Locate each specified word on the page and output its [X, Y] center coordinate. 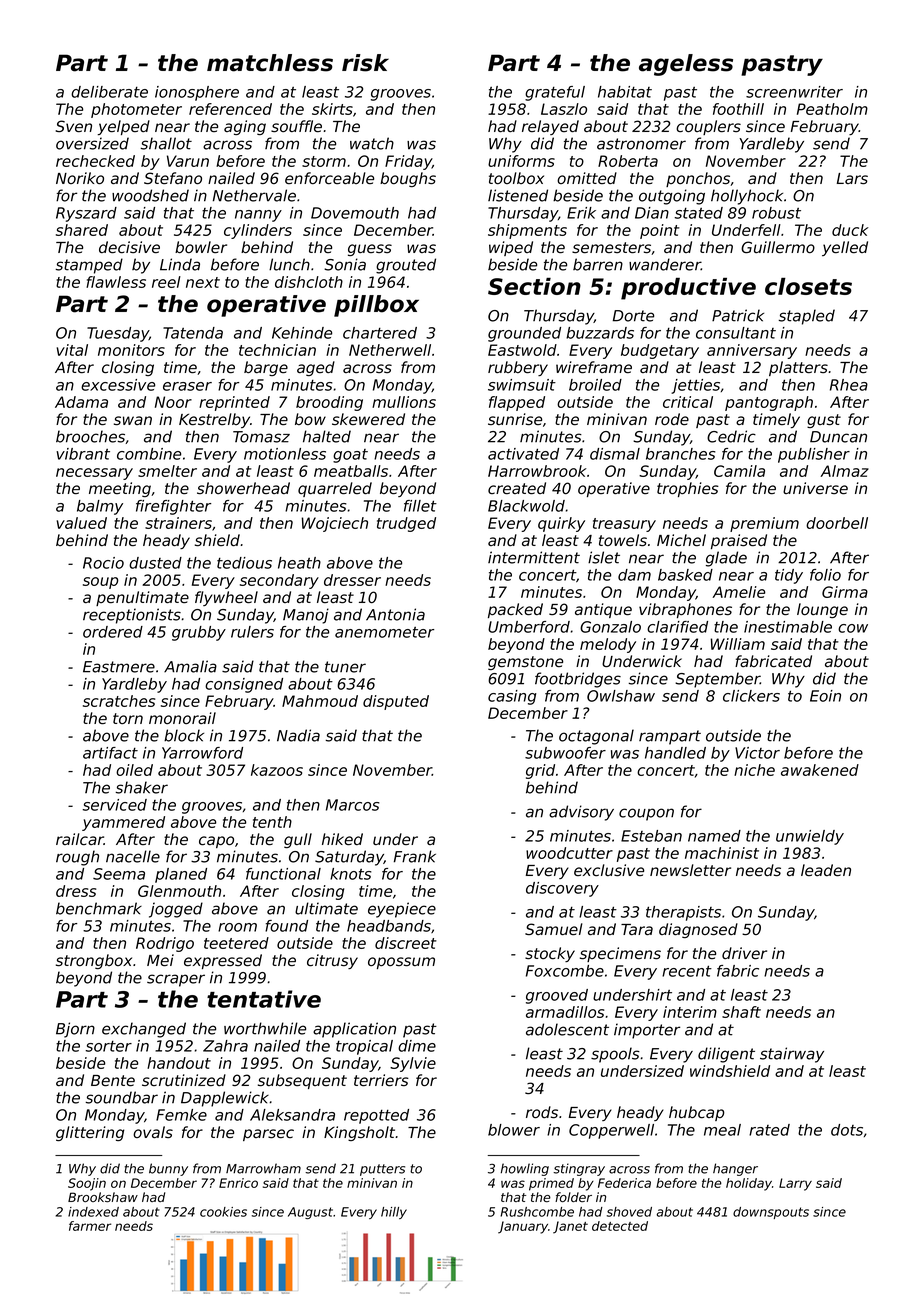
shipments [527, 231]
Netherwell [390, 350]
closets [808, 286]
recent [687, 971]
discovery [562, 889]
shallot [166, 143]
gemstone [525, 663]
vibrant [83, 454]
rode [672, 419]
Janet [570, 1227]
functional [283, 874]
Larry [795, 1184]
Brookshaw [103, 1197]
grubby [199, 633]
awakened [820, 770]
